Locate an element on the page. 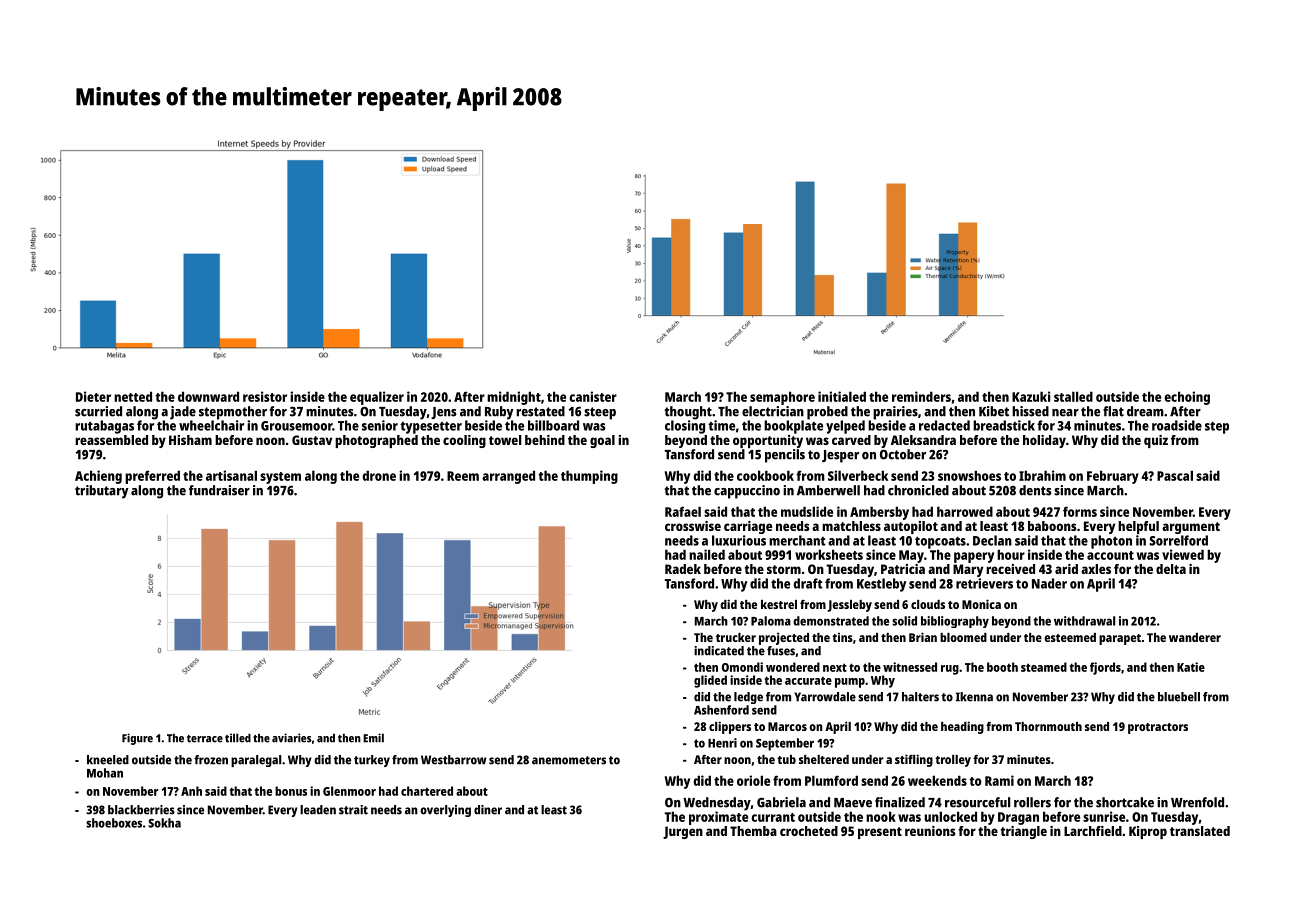  Jurgen is located at coordinates (683, 832).
